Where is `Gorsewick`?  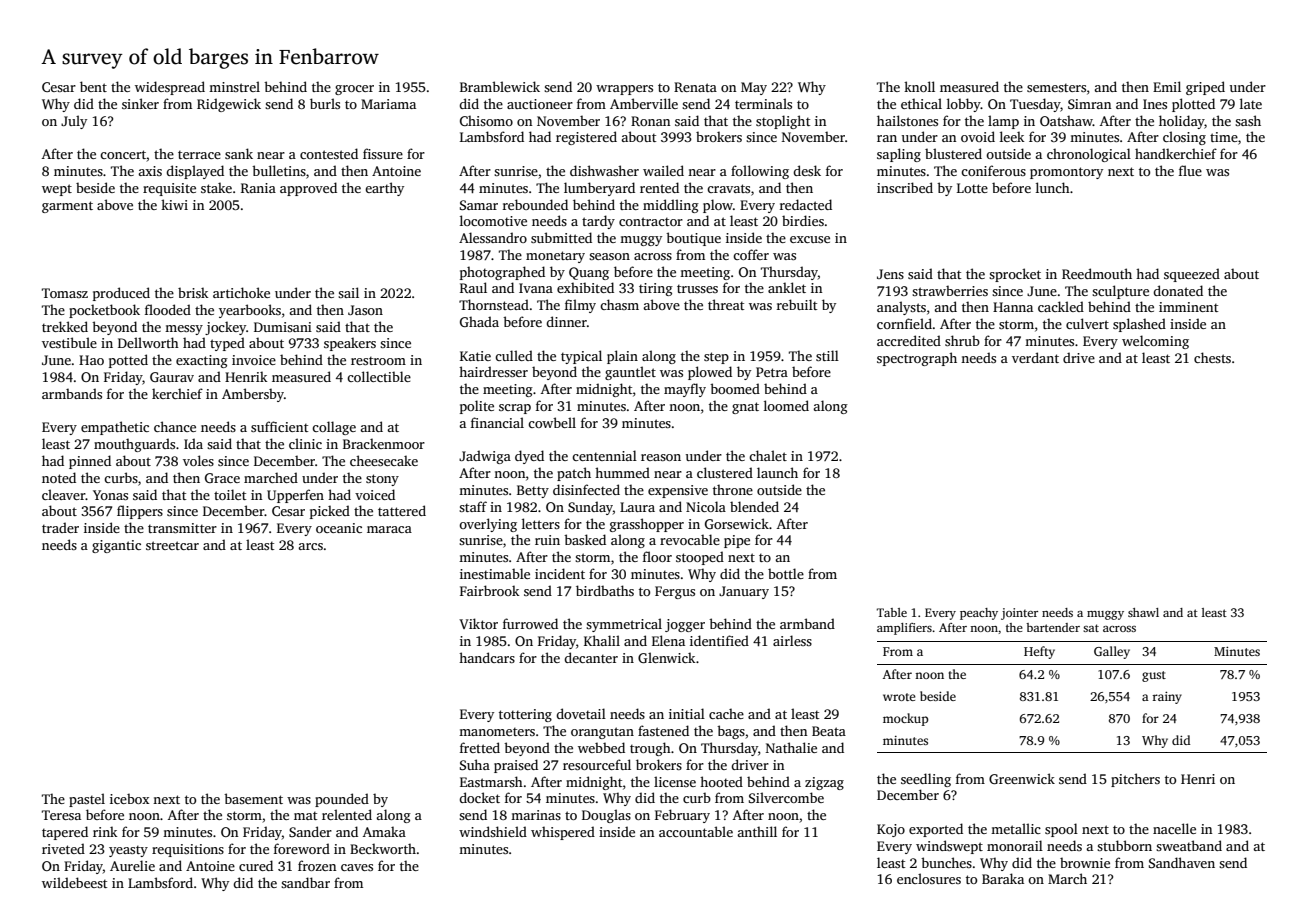 Gorsewick is located at coordinates (737, 523).
